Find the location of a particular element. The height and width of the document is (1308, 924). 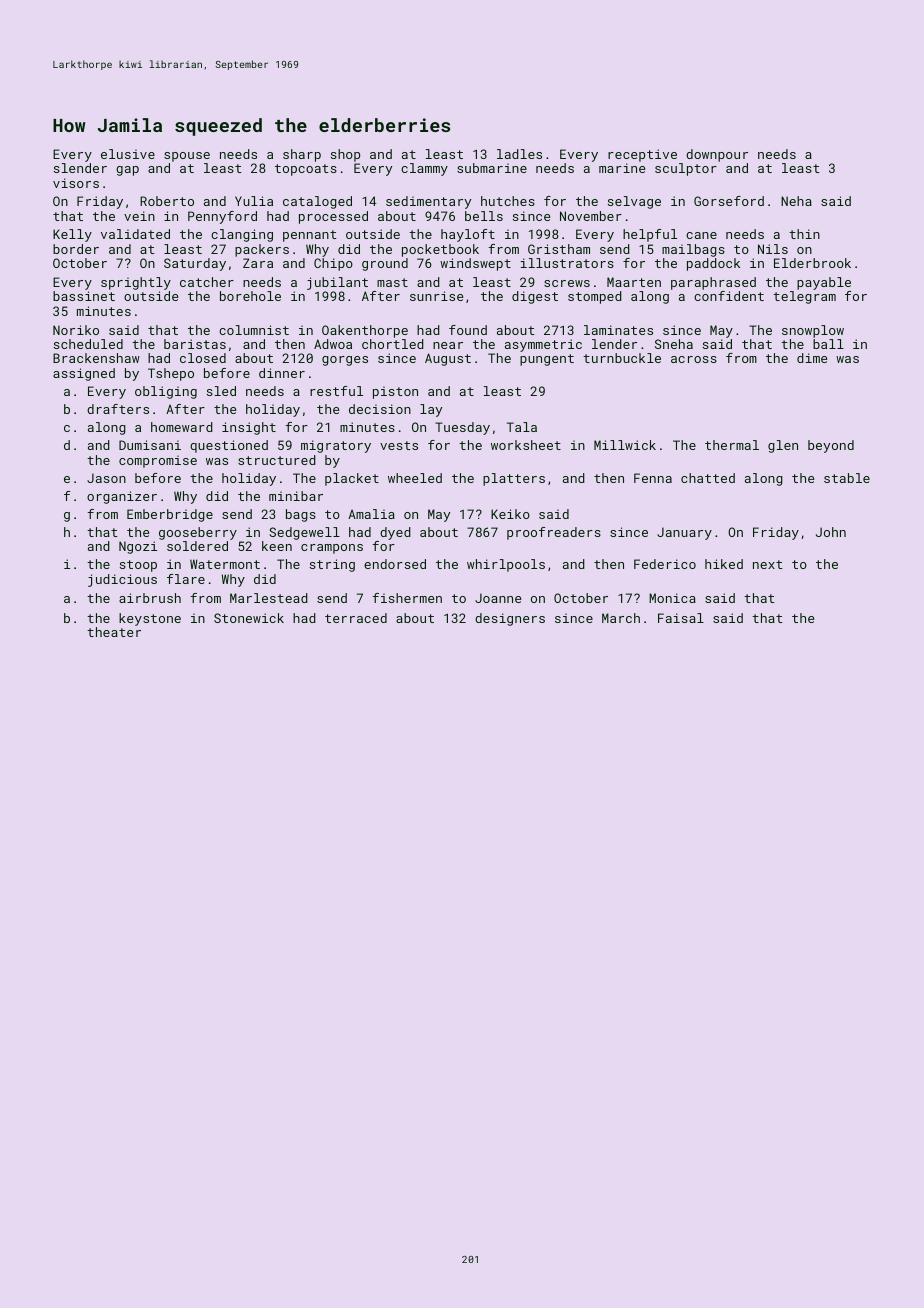

screws is located at coordinates (567, 283).
